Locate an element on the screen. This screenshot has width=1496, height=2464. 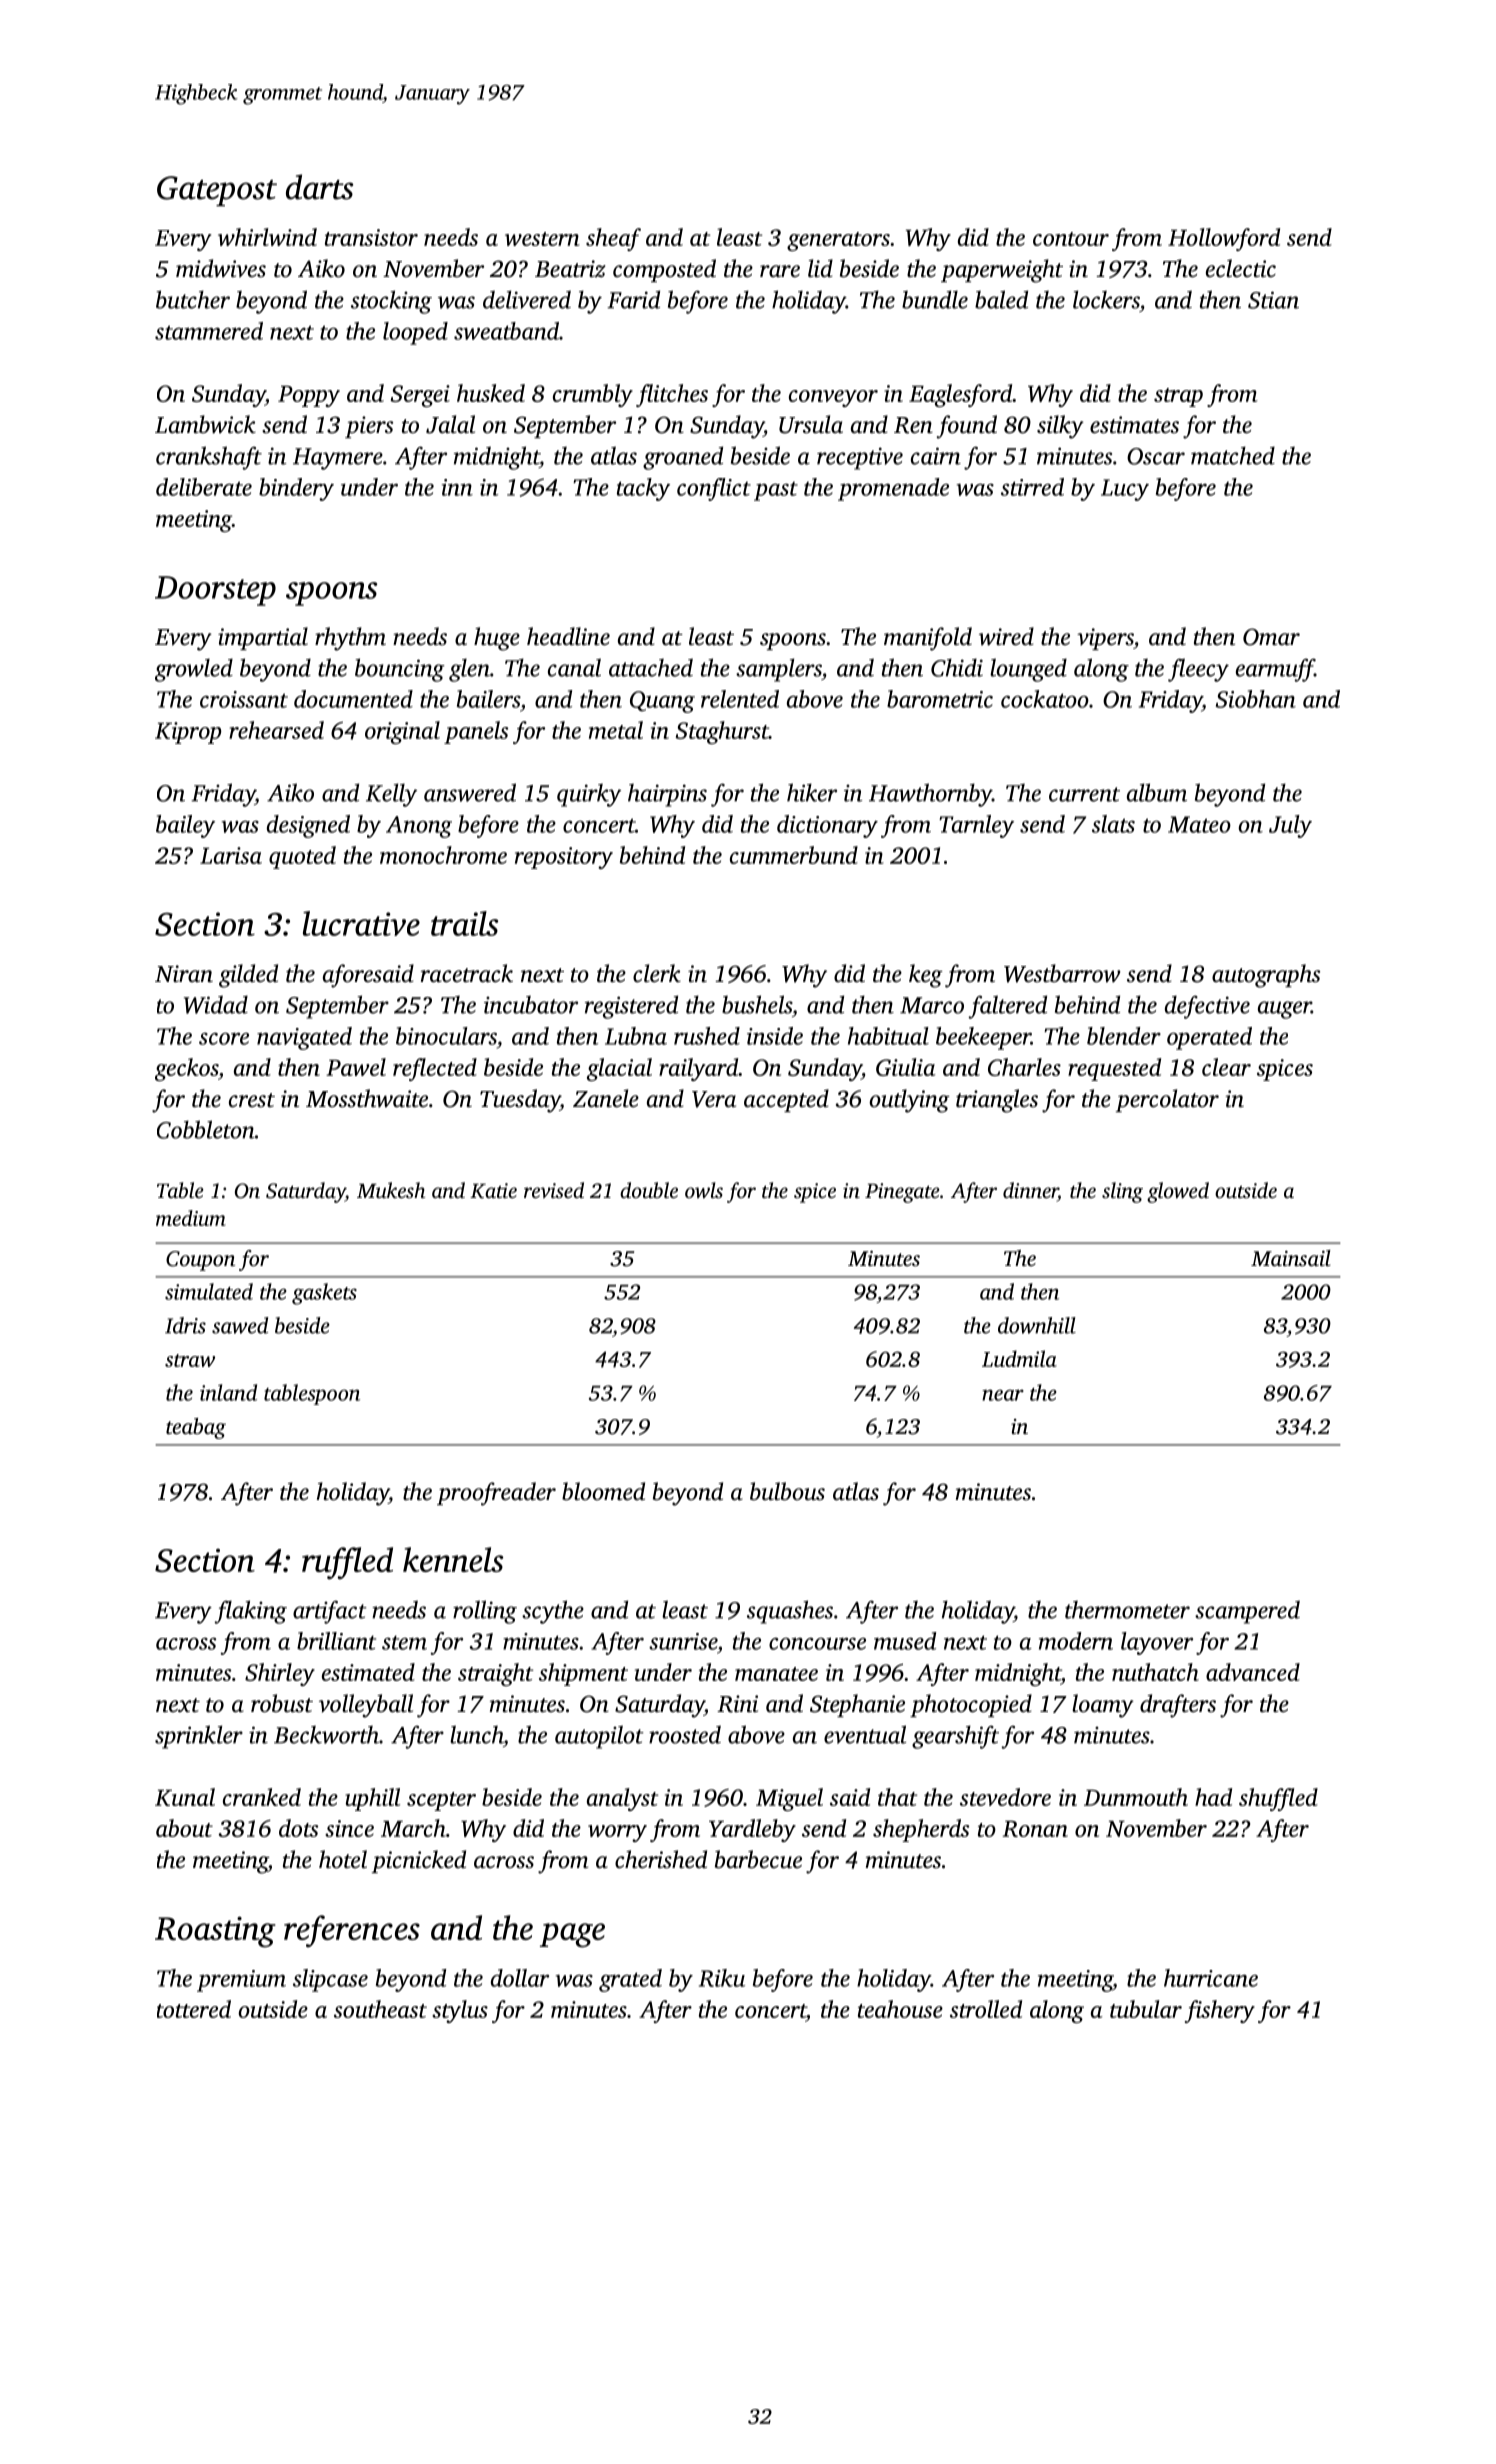
hurricane is located at coordinates (1211, 1978).
